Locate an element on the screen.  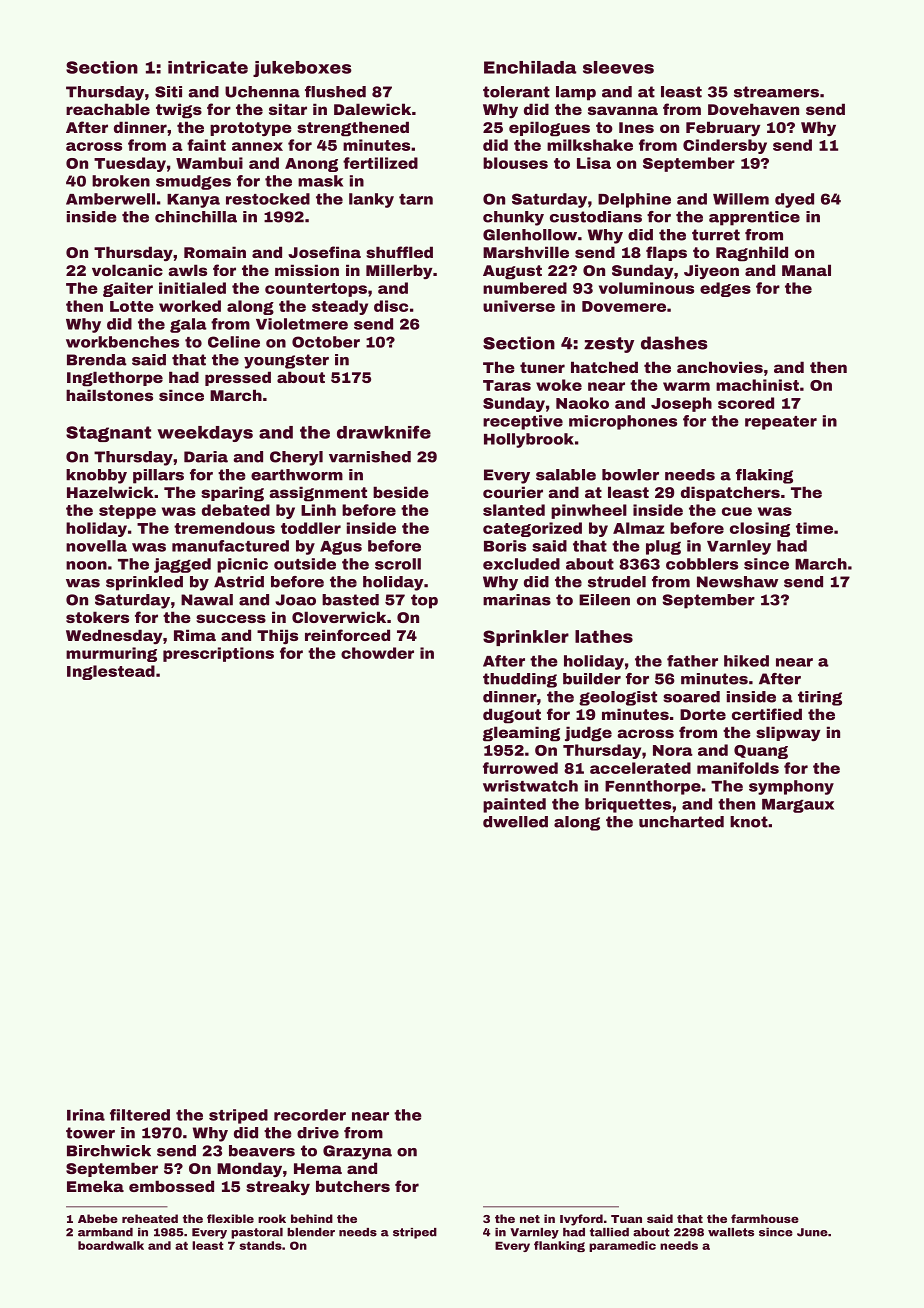
sleeves is located at coordinates (618, 67).
